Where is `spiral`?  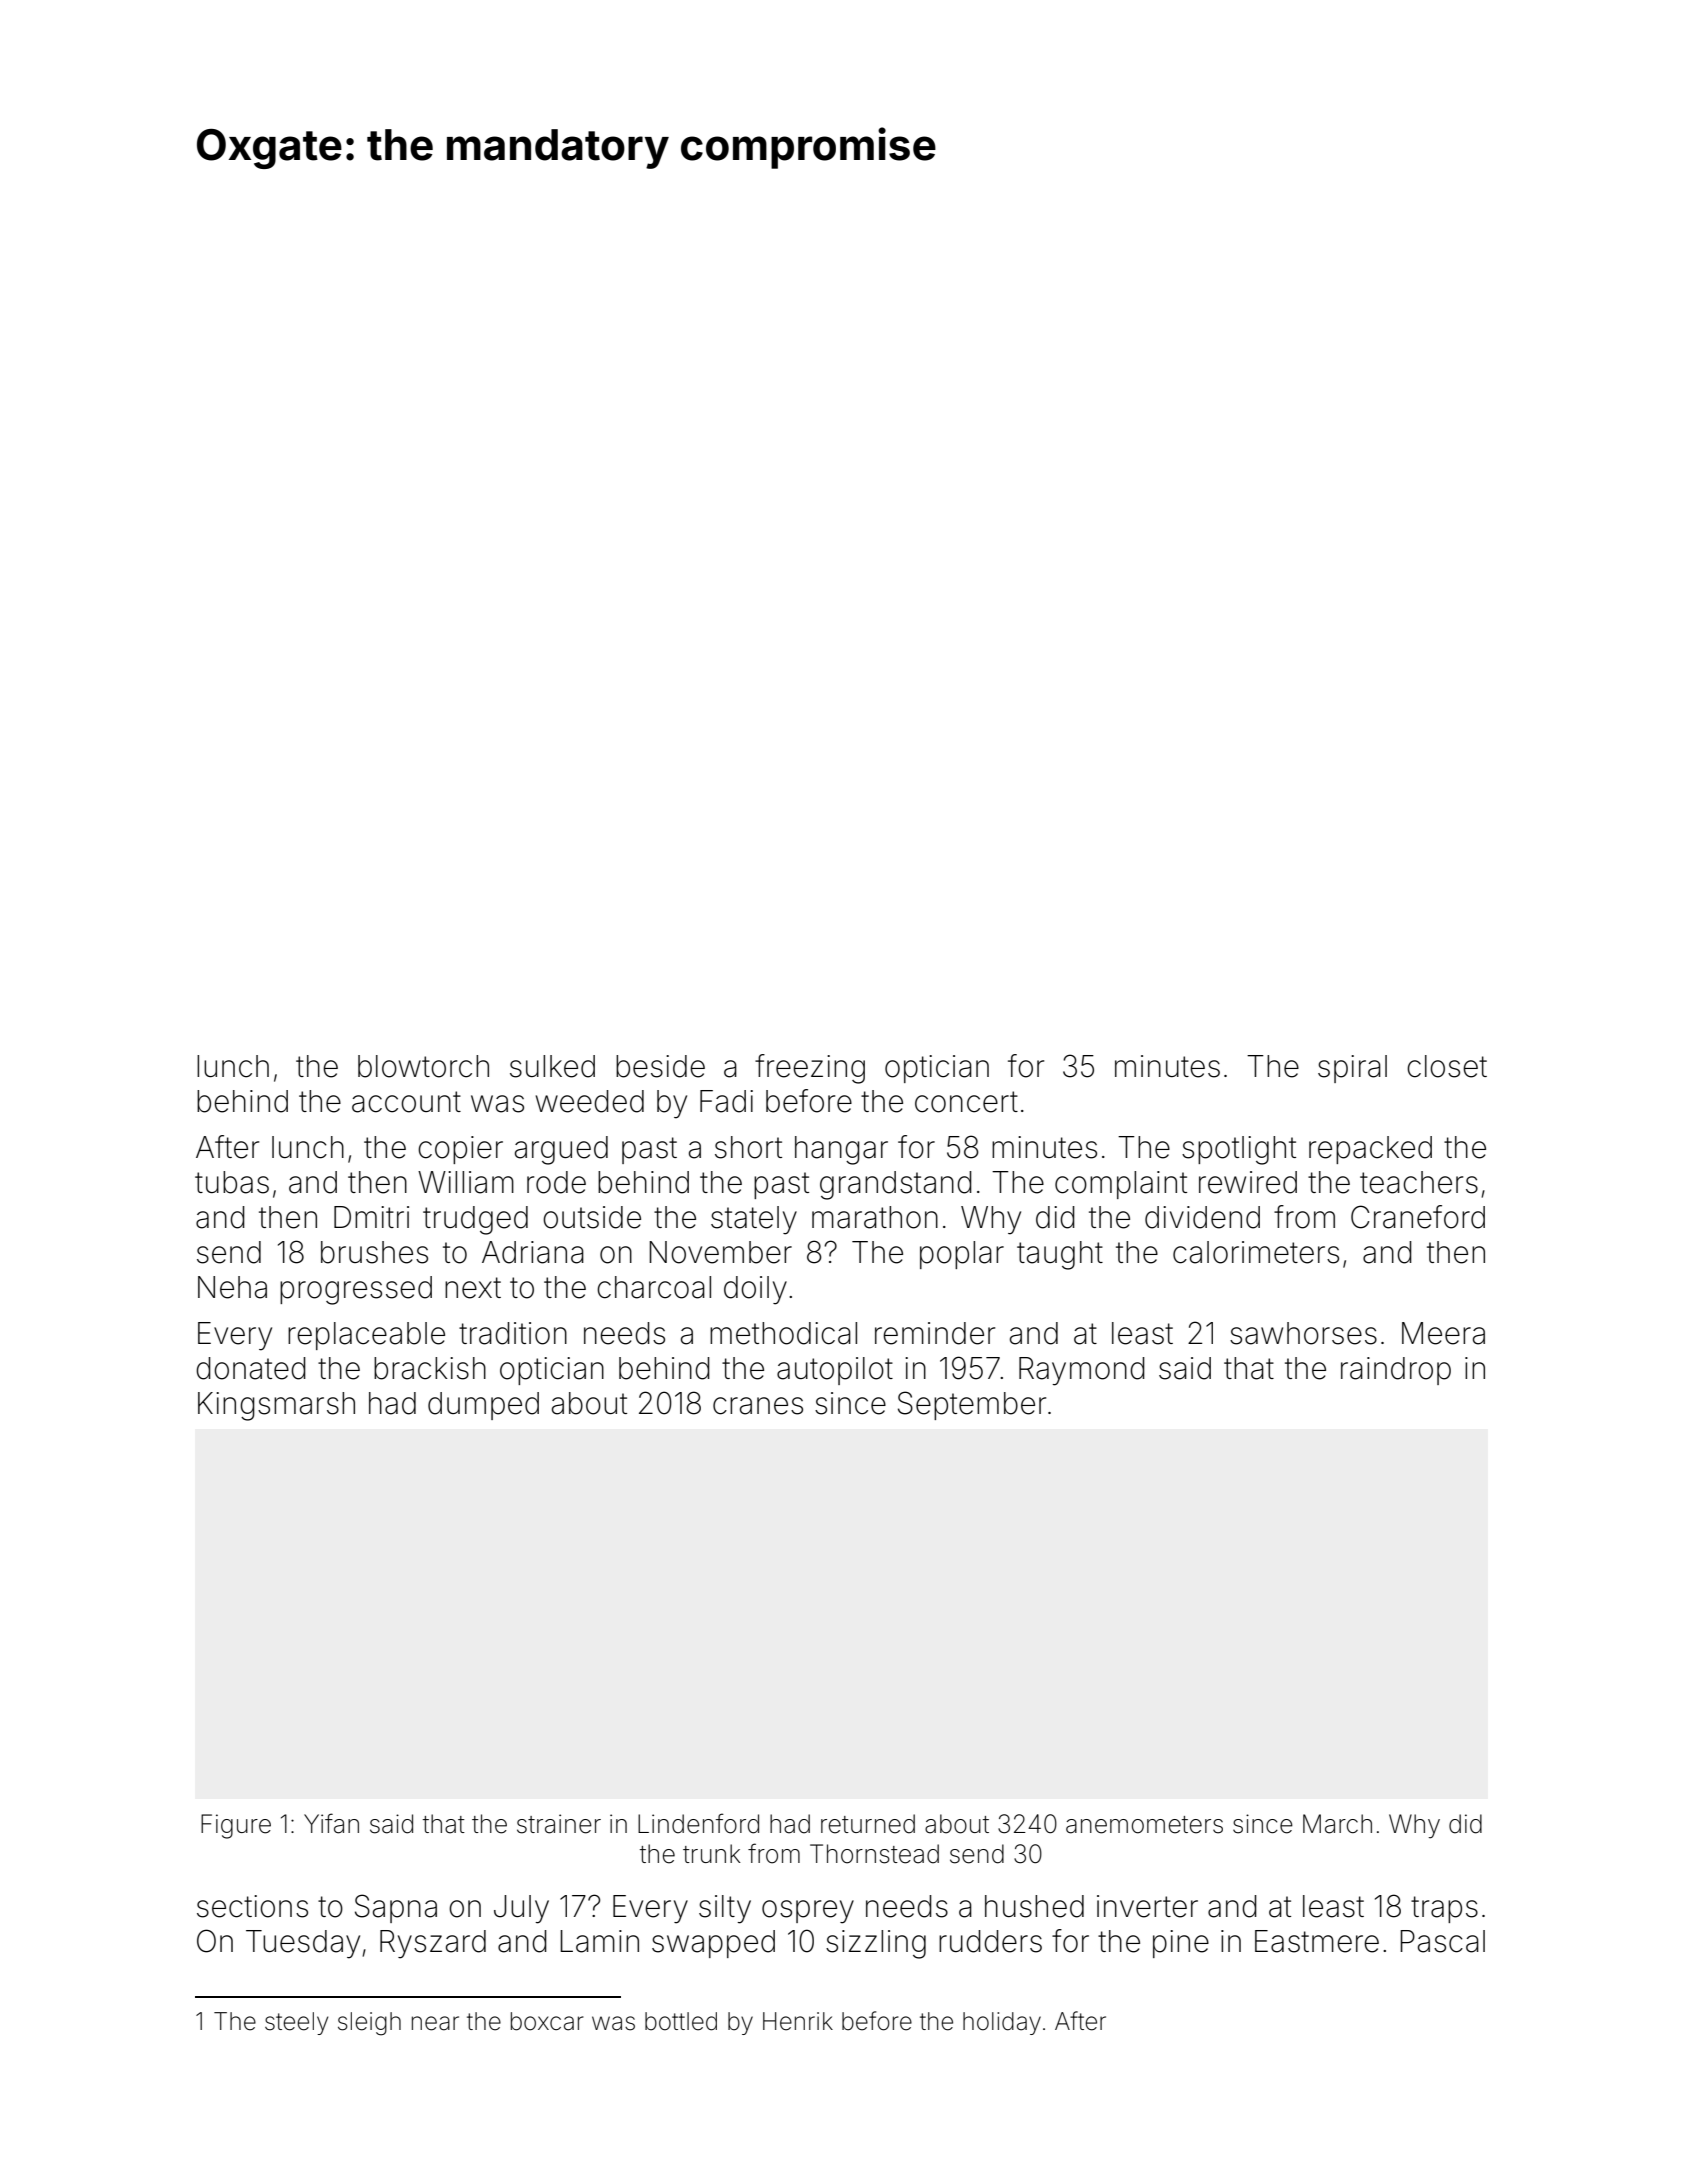
spiral is located at coordinates (1352, 1069).
